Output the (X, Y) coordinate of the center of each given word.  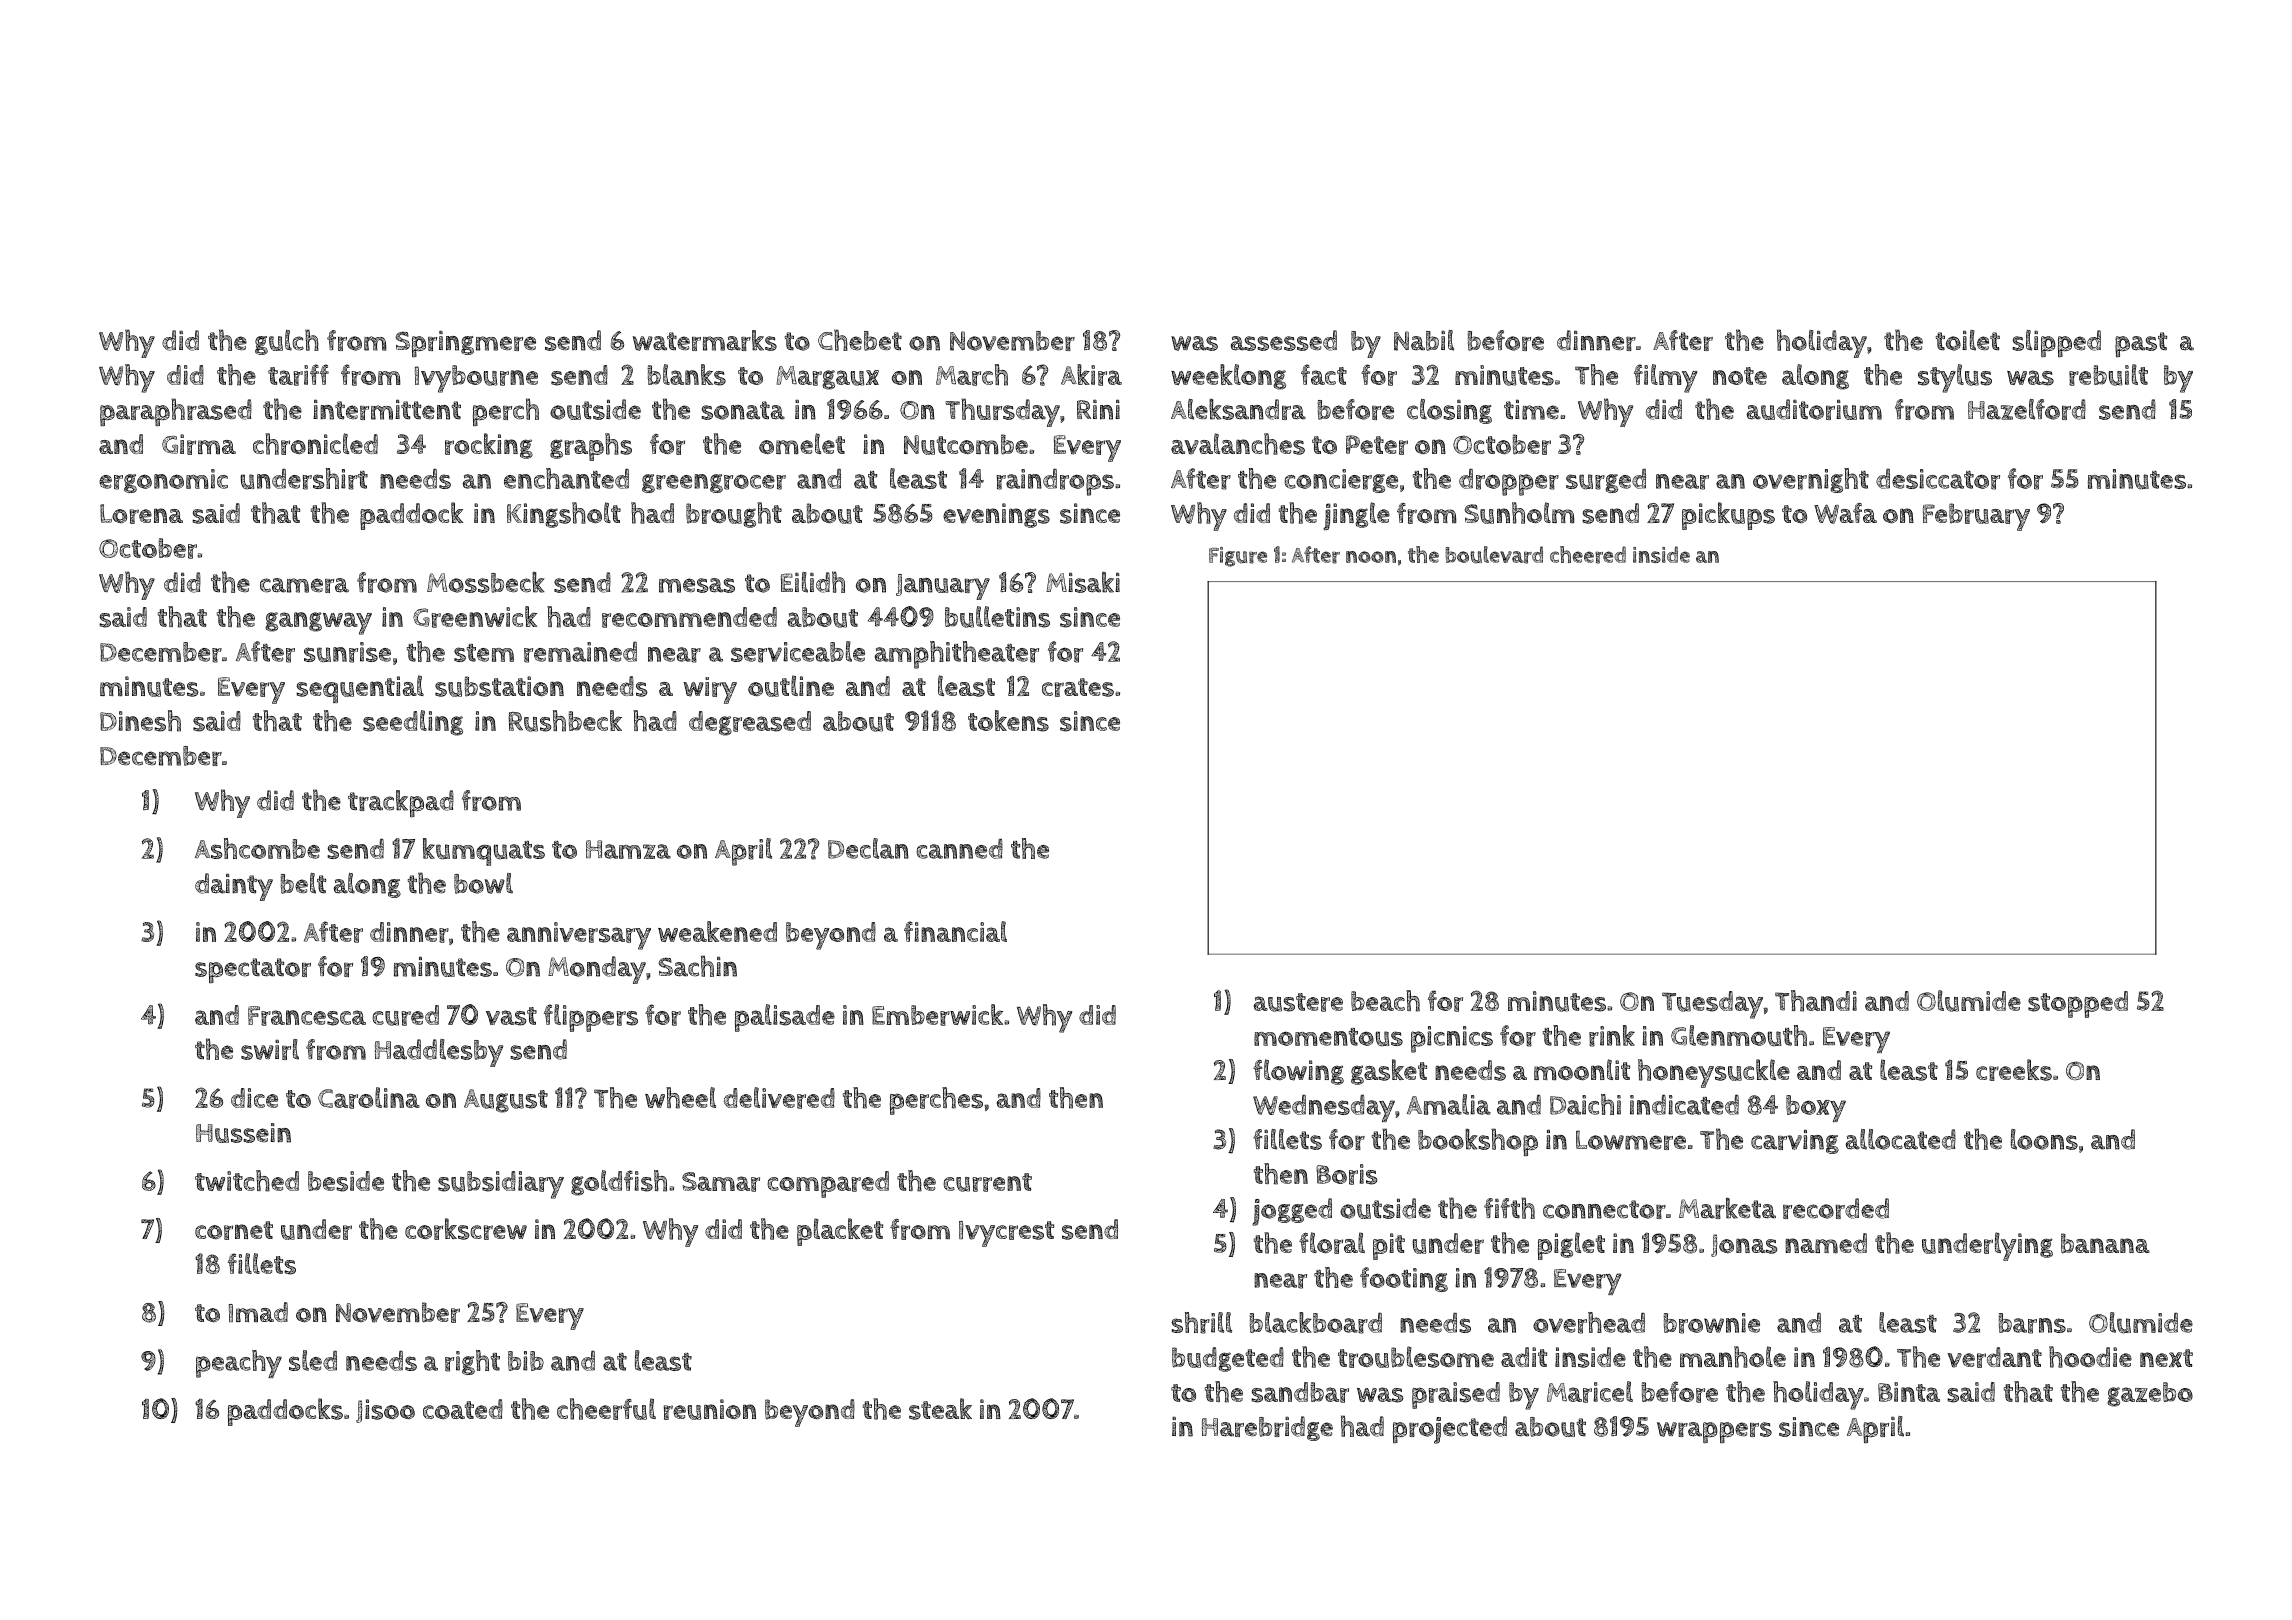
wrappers (1714, 1433)
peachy (239, 1364)
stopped (2078, 1004)
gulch (287, 342)
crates (1078, 687)
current (987, 1182)
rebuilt (2108, 375)
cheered (1588, 555)
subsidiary (501, 1185)
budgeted (1228, 1359)
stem (484, 653)
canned (959, 849)
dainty (234, 887)
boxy (1816, 1108)
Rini (1098, 409)
